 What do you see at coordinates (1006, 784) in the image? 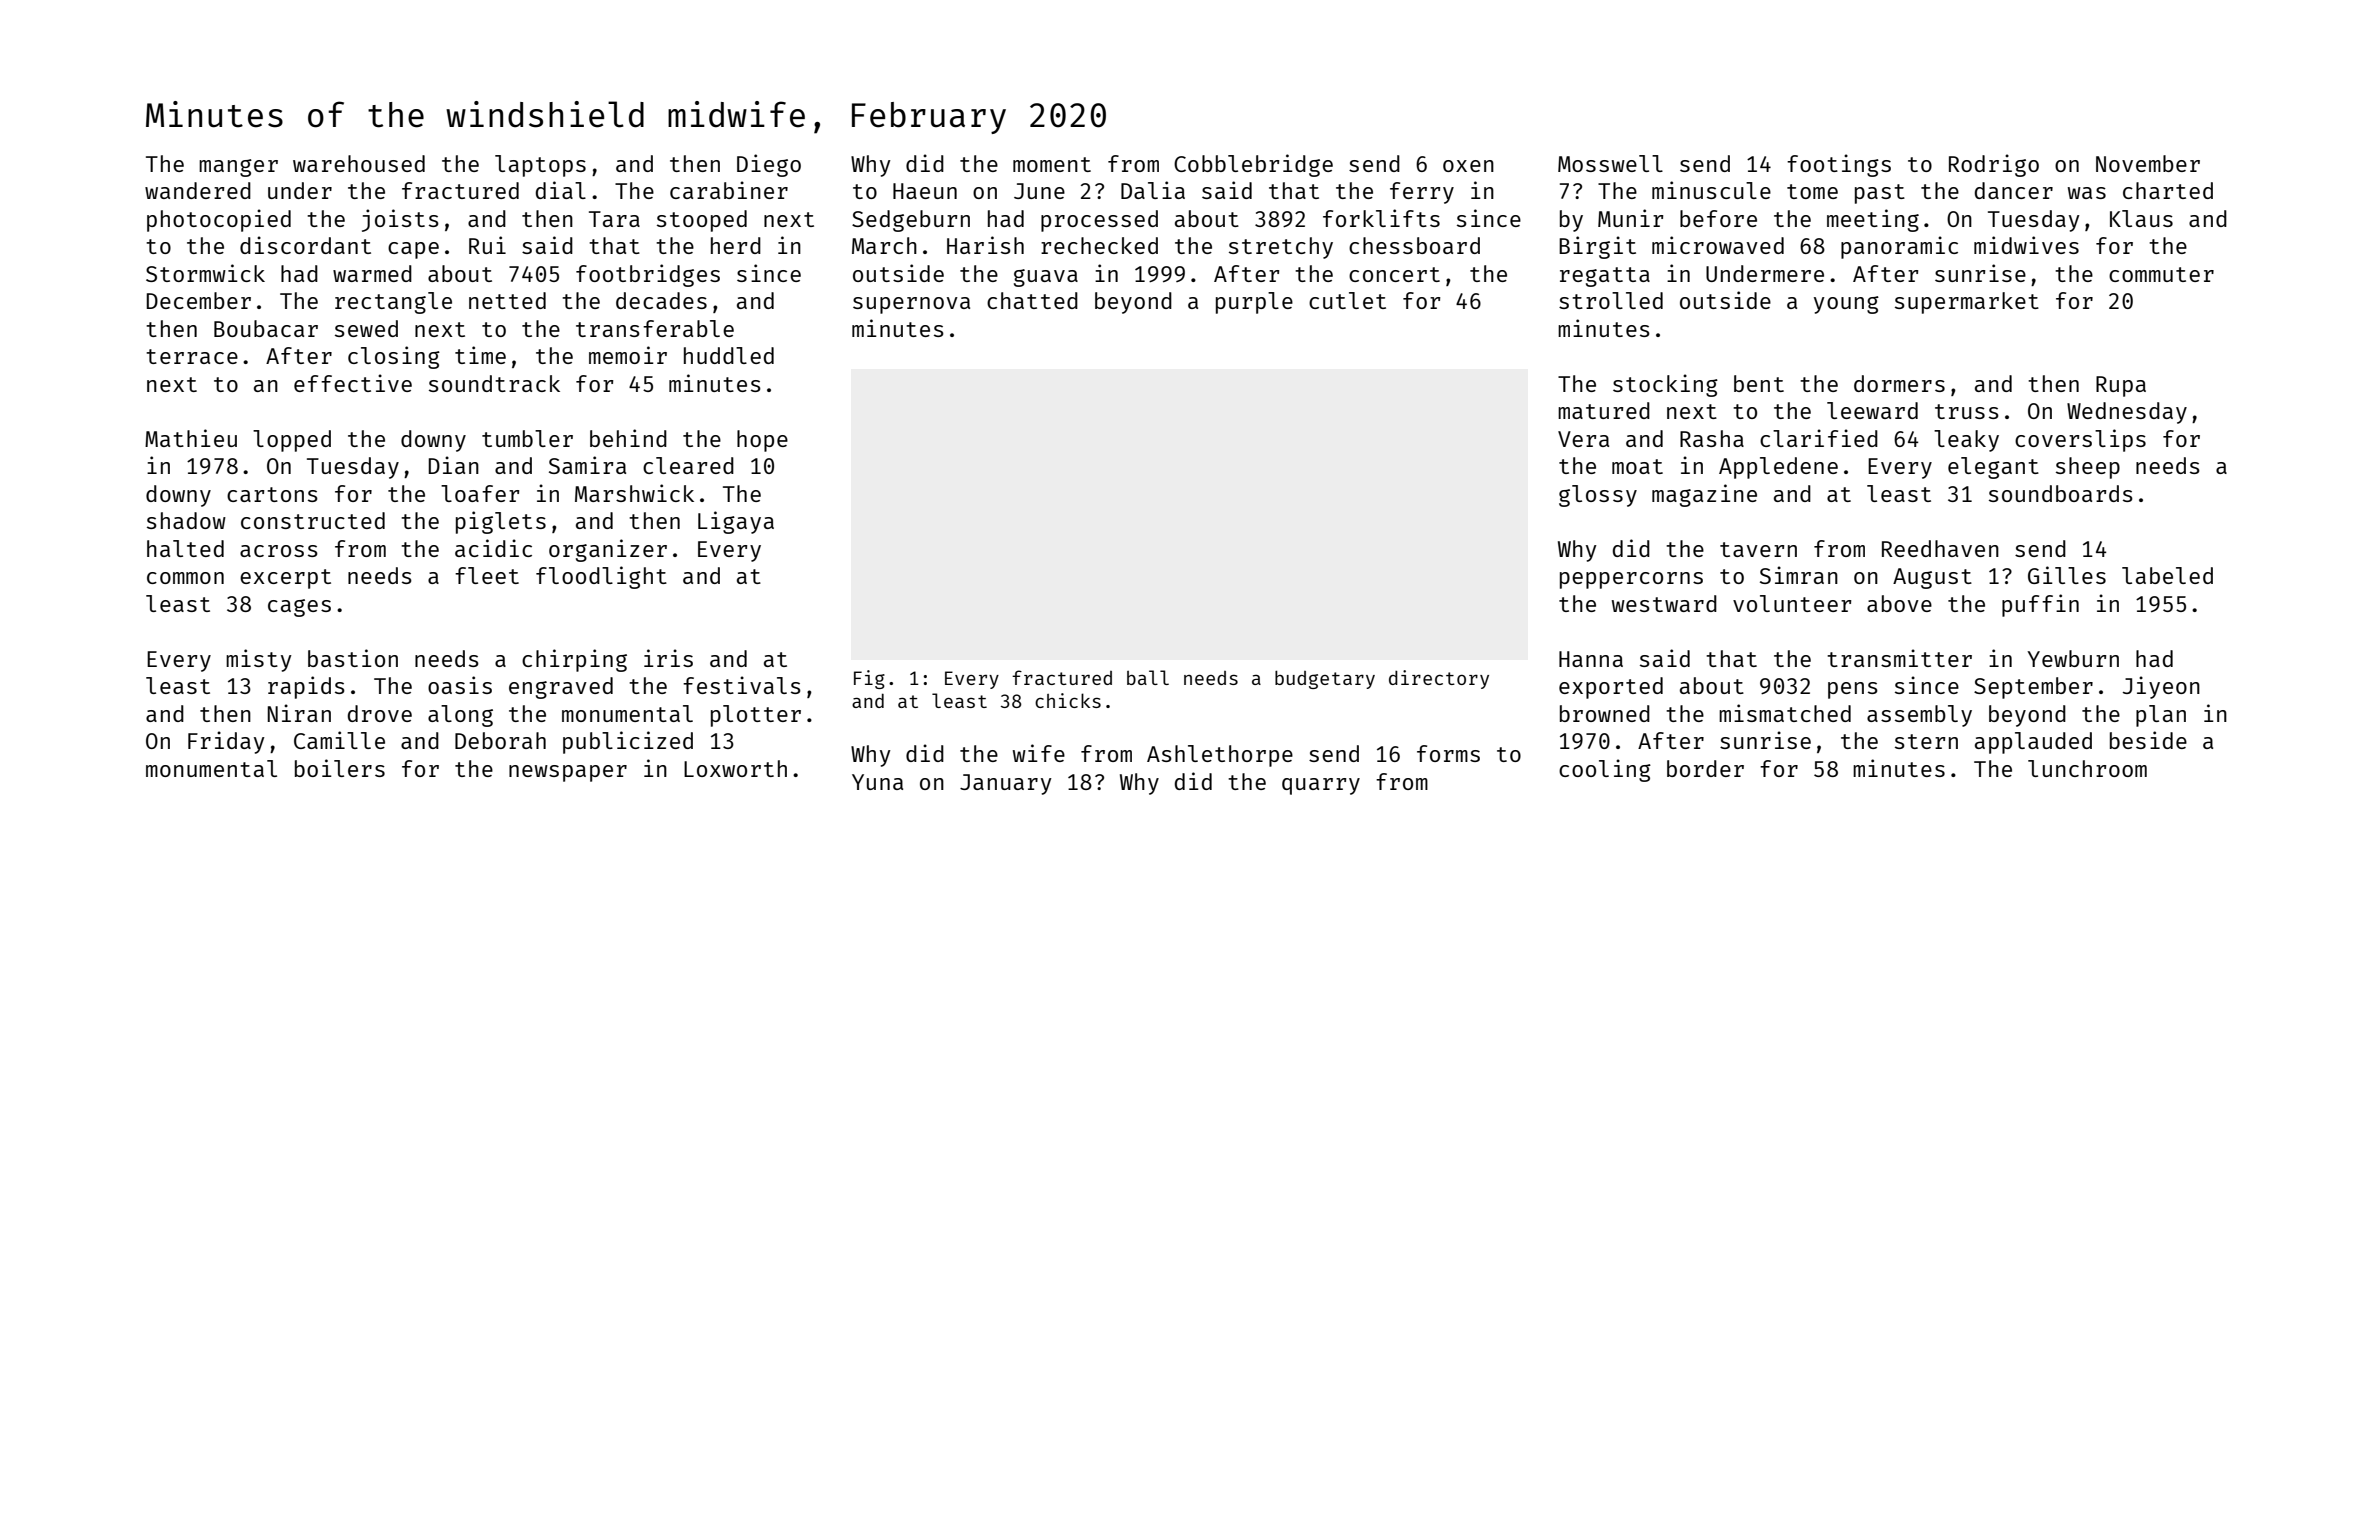
I see `January` at bounding box center [1006, 784].
